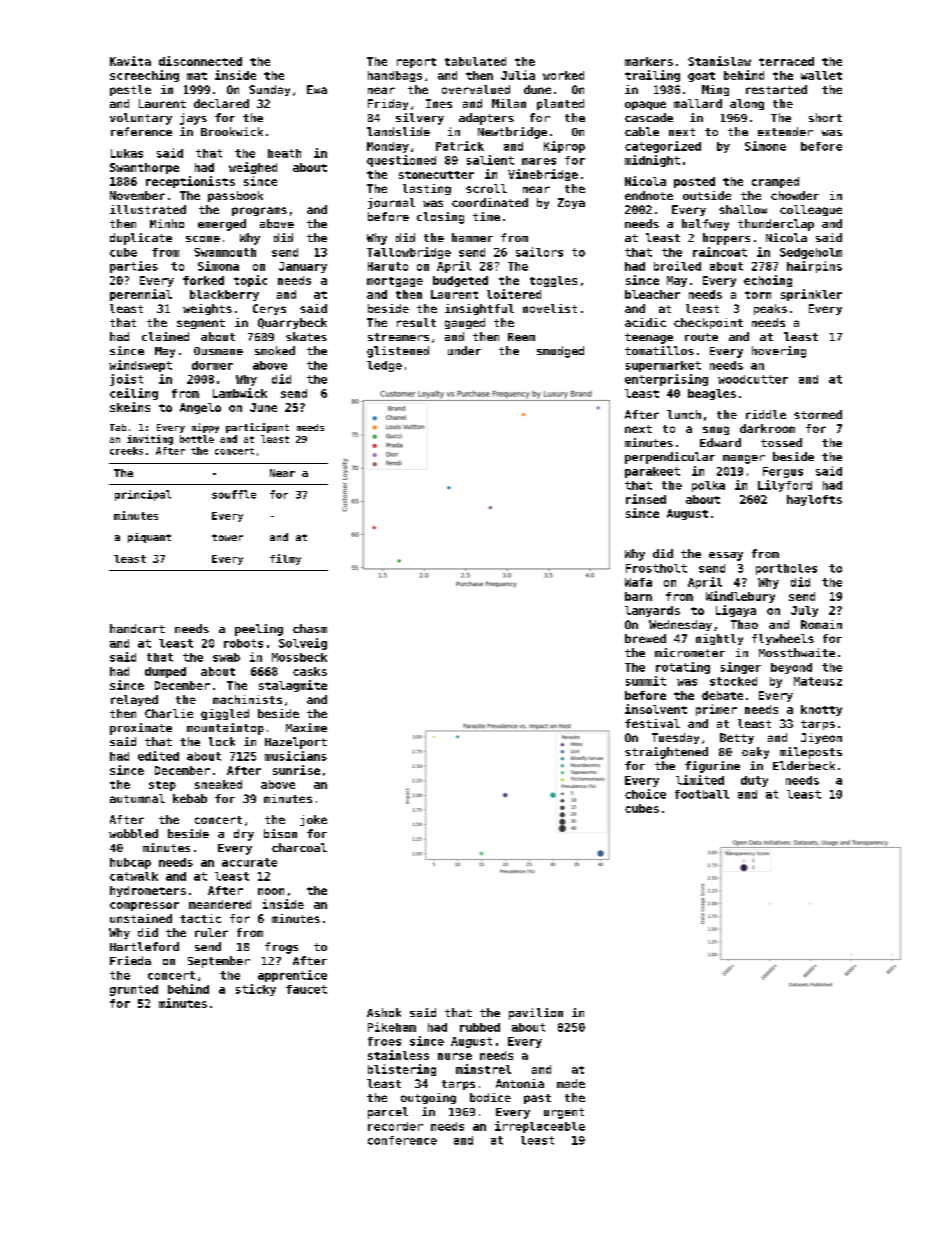 The height and width of the document is (1233, 952). I want to click on disconnected, so click(200, 61).
